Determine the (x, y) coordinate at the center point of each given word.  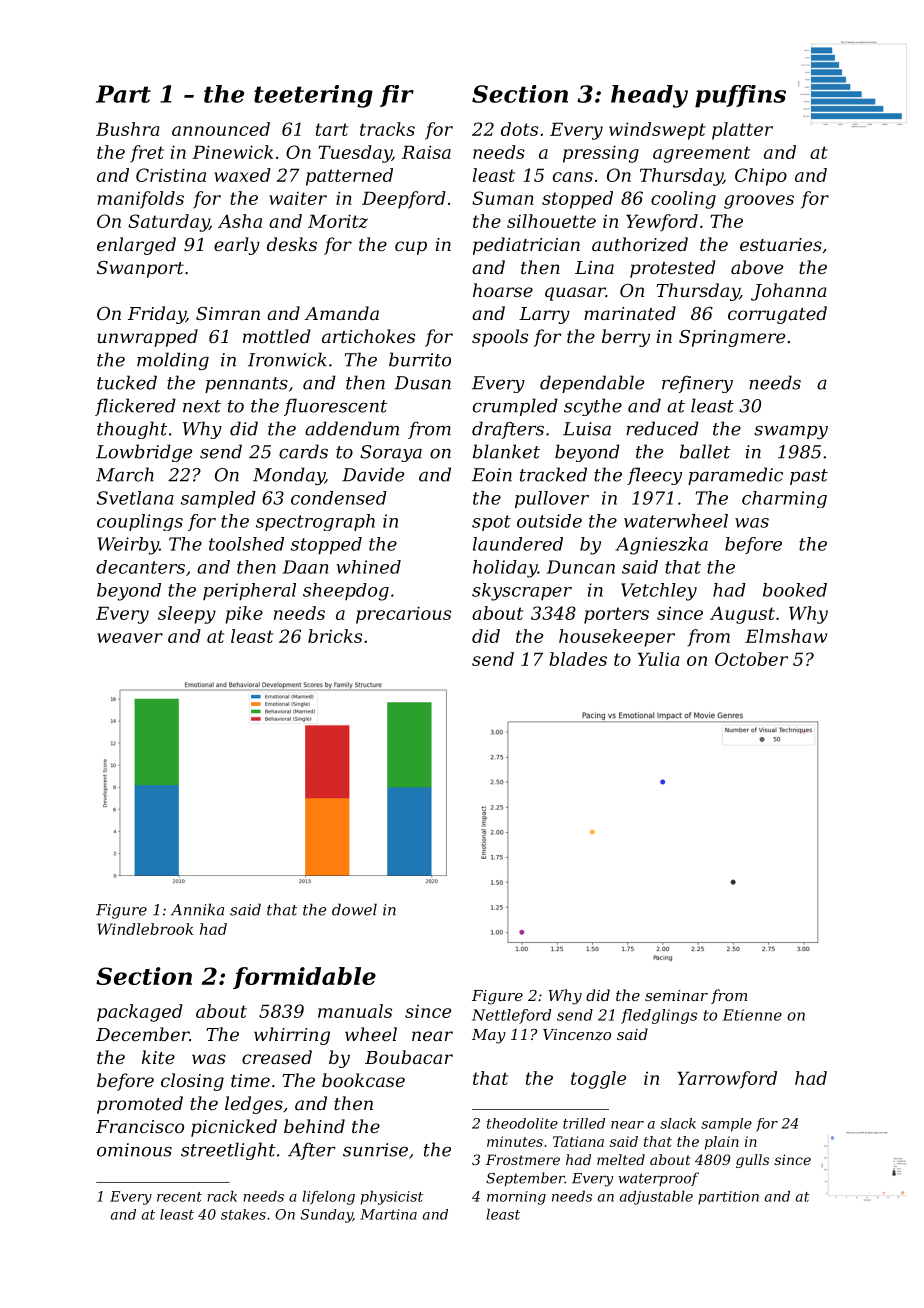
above (757, 267)
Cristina (171, 175)
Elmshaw (786, 636)
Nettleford (512, 1016)
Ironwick (287, 359)
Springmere (732, 338)
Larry (544, 315)
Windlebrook (145, 929)
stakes (243, 1214)
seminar (676, 995)
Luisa (587, 429)
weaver (130, 638)
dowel (354, 909)
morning (516, 1198)
